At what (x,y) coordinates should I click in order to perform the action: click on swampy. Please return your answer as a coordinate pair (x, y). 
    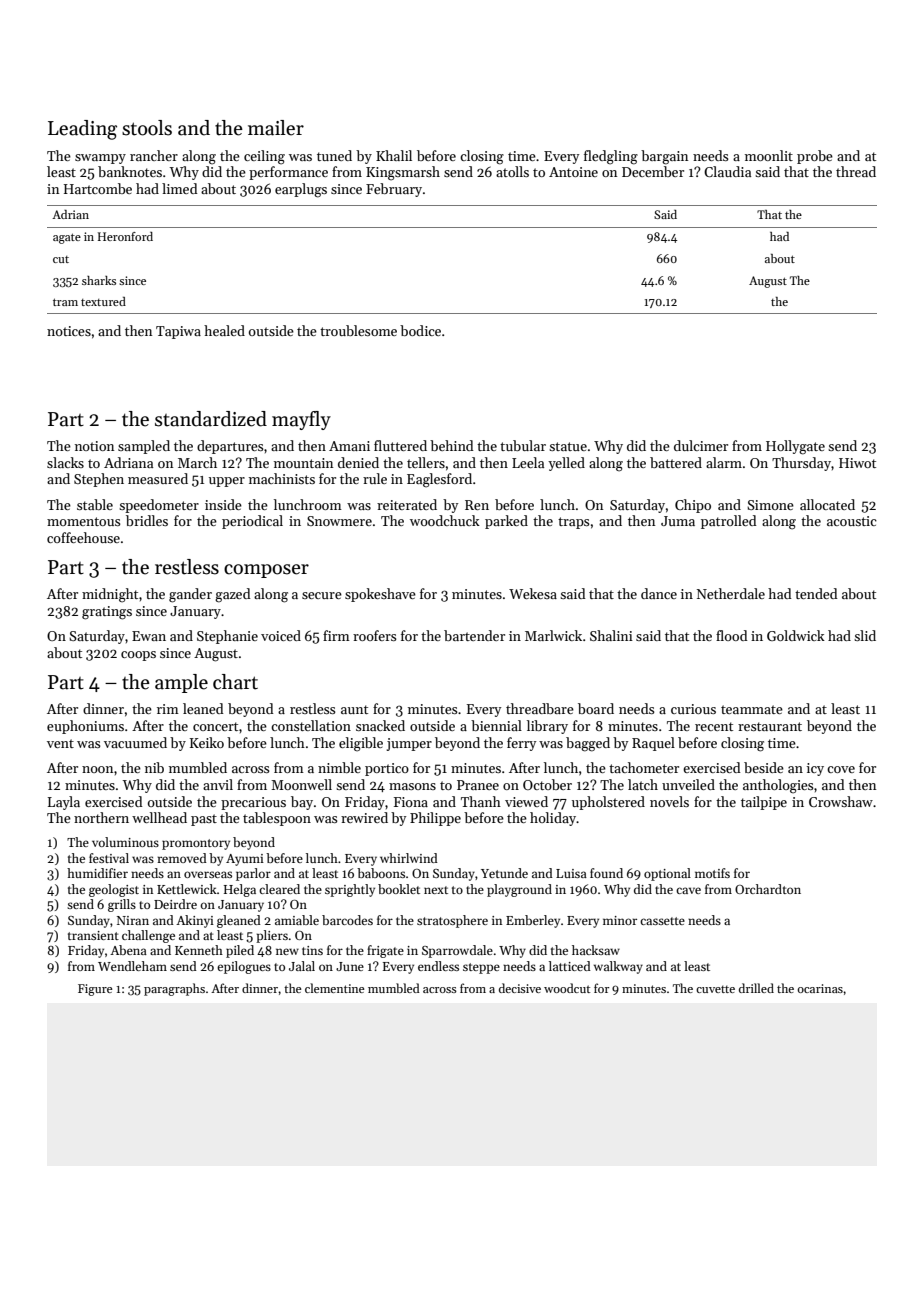
    Looking at the image, I should click on (100, 159).
